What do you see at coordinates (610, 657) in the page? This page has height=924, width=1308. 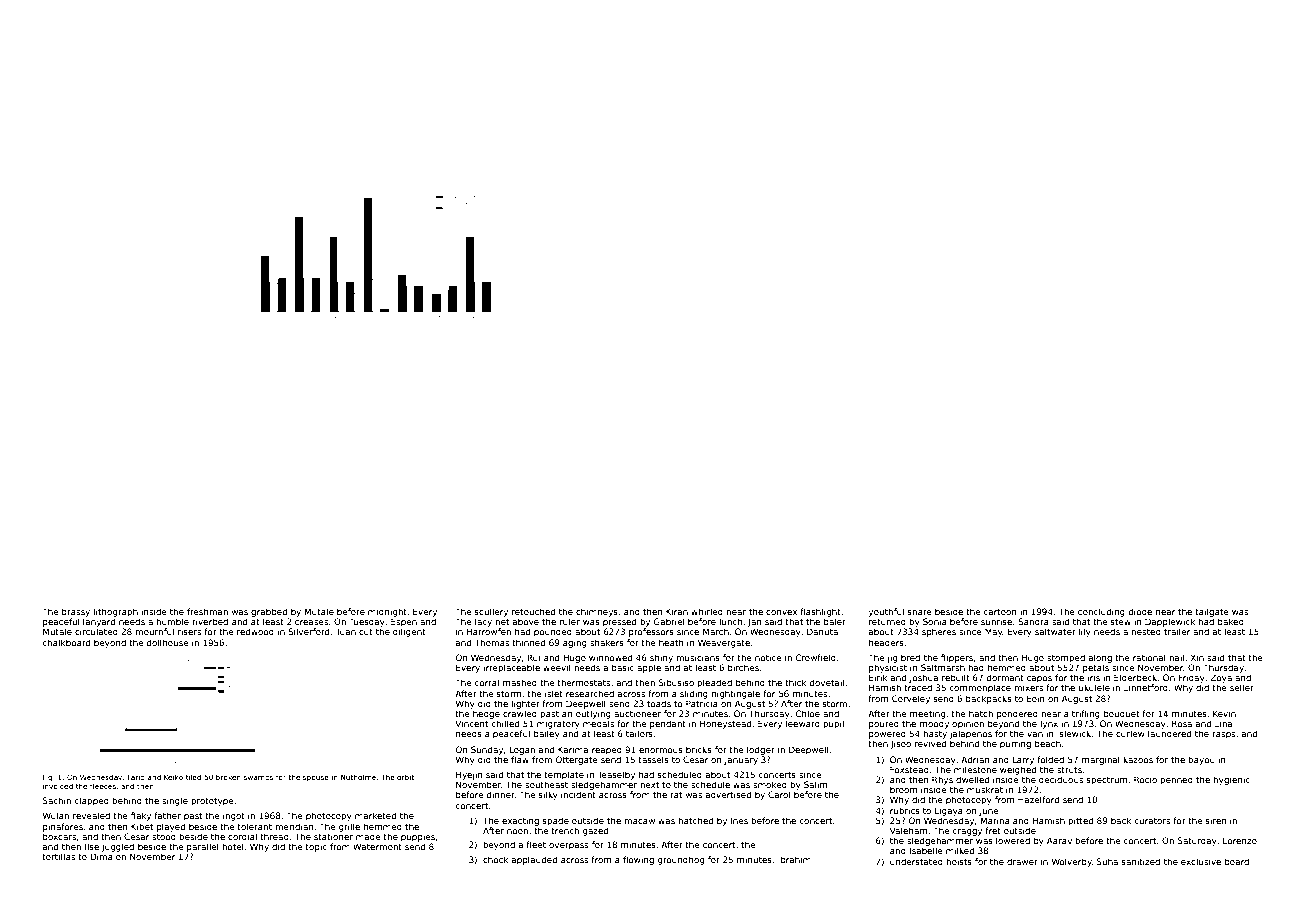 I see `winnowed` at bounding box center [610, 657].
